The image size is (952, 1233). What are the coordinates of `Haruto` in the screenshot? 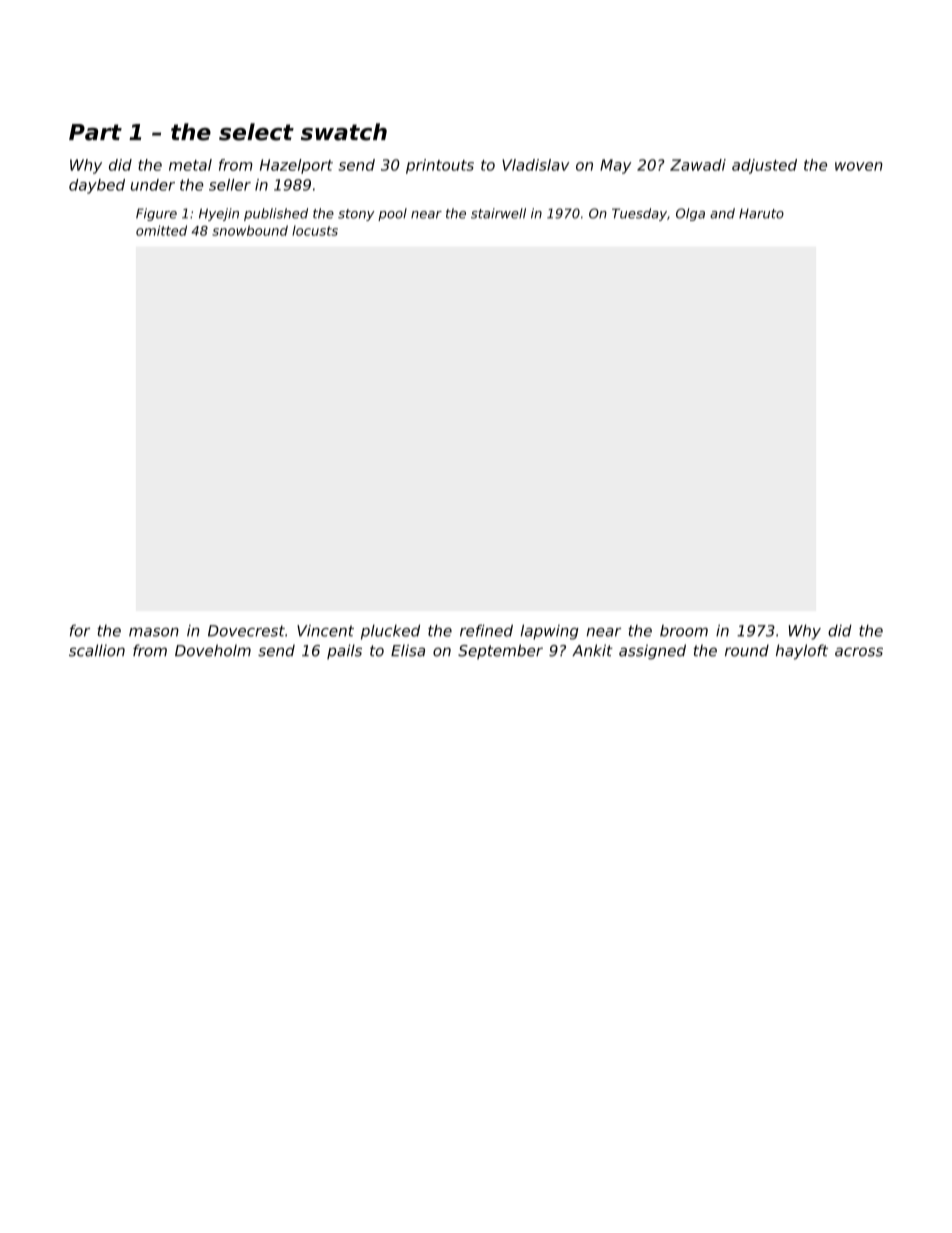 It's located at (761, 213).
